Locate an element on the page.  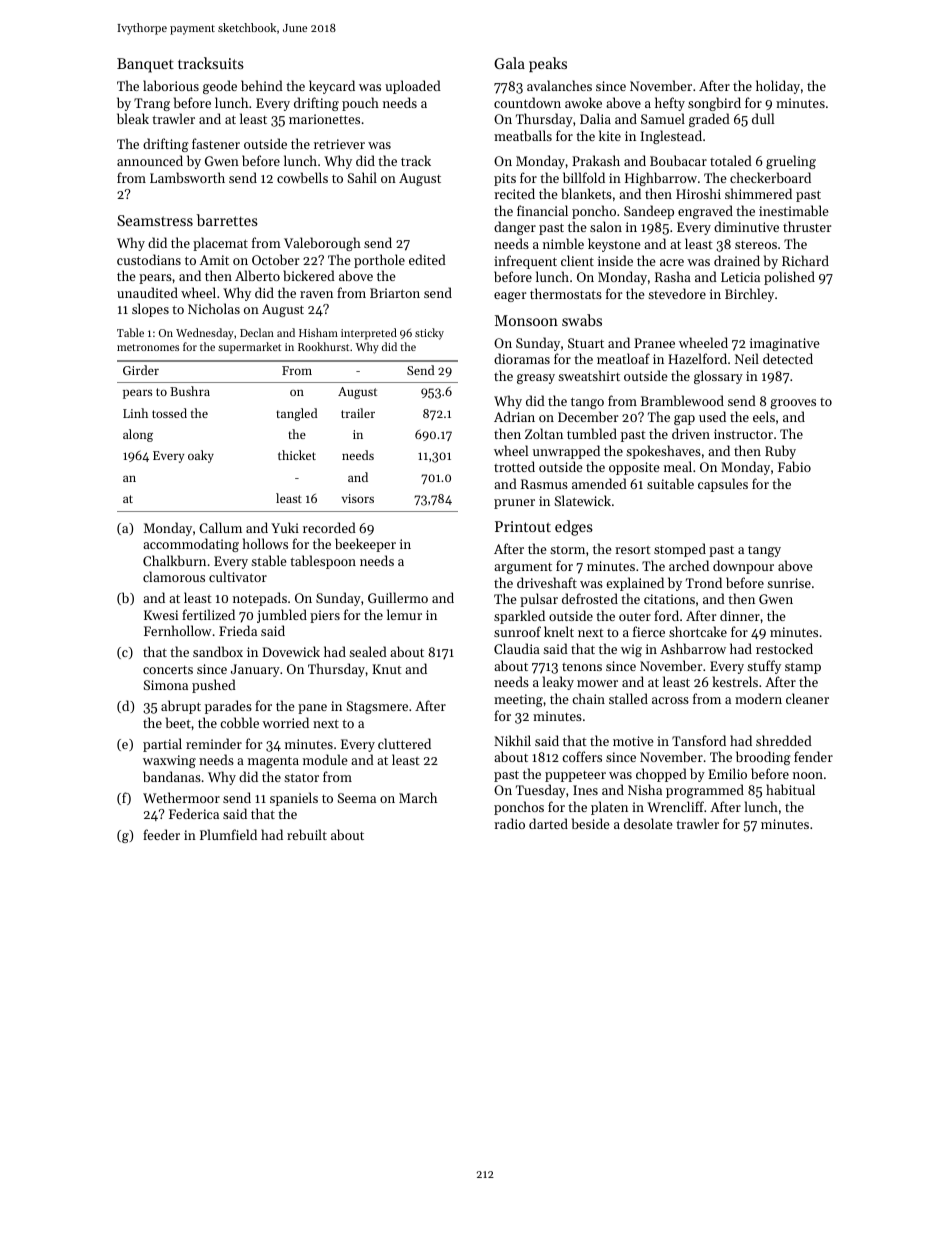
Kwesi is located at coordinates (161, 615).
